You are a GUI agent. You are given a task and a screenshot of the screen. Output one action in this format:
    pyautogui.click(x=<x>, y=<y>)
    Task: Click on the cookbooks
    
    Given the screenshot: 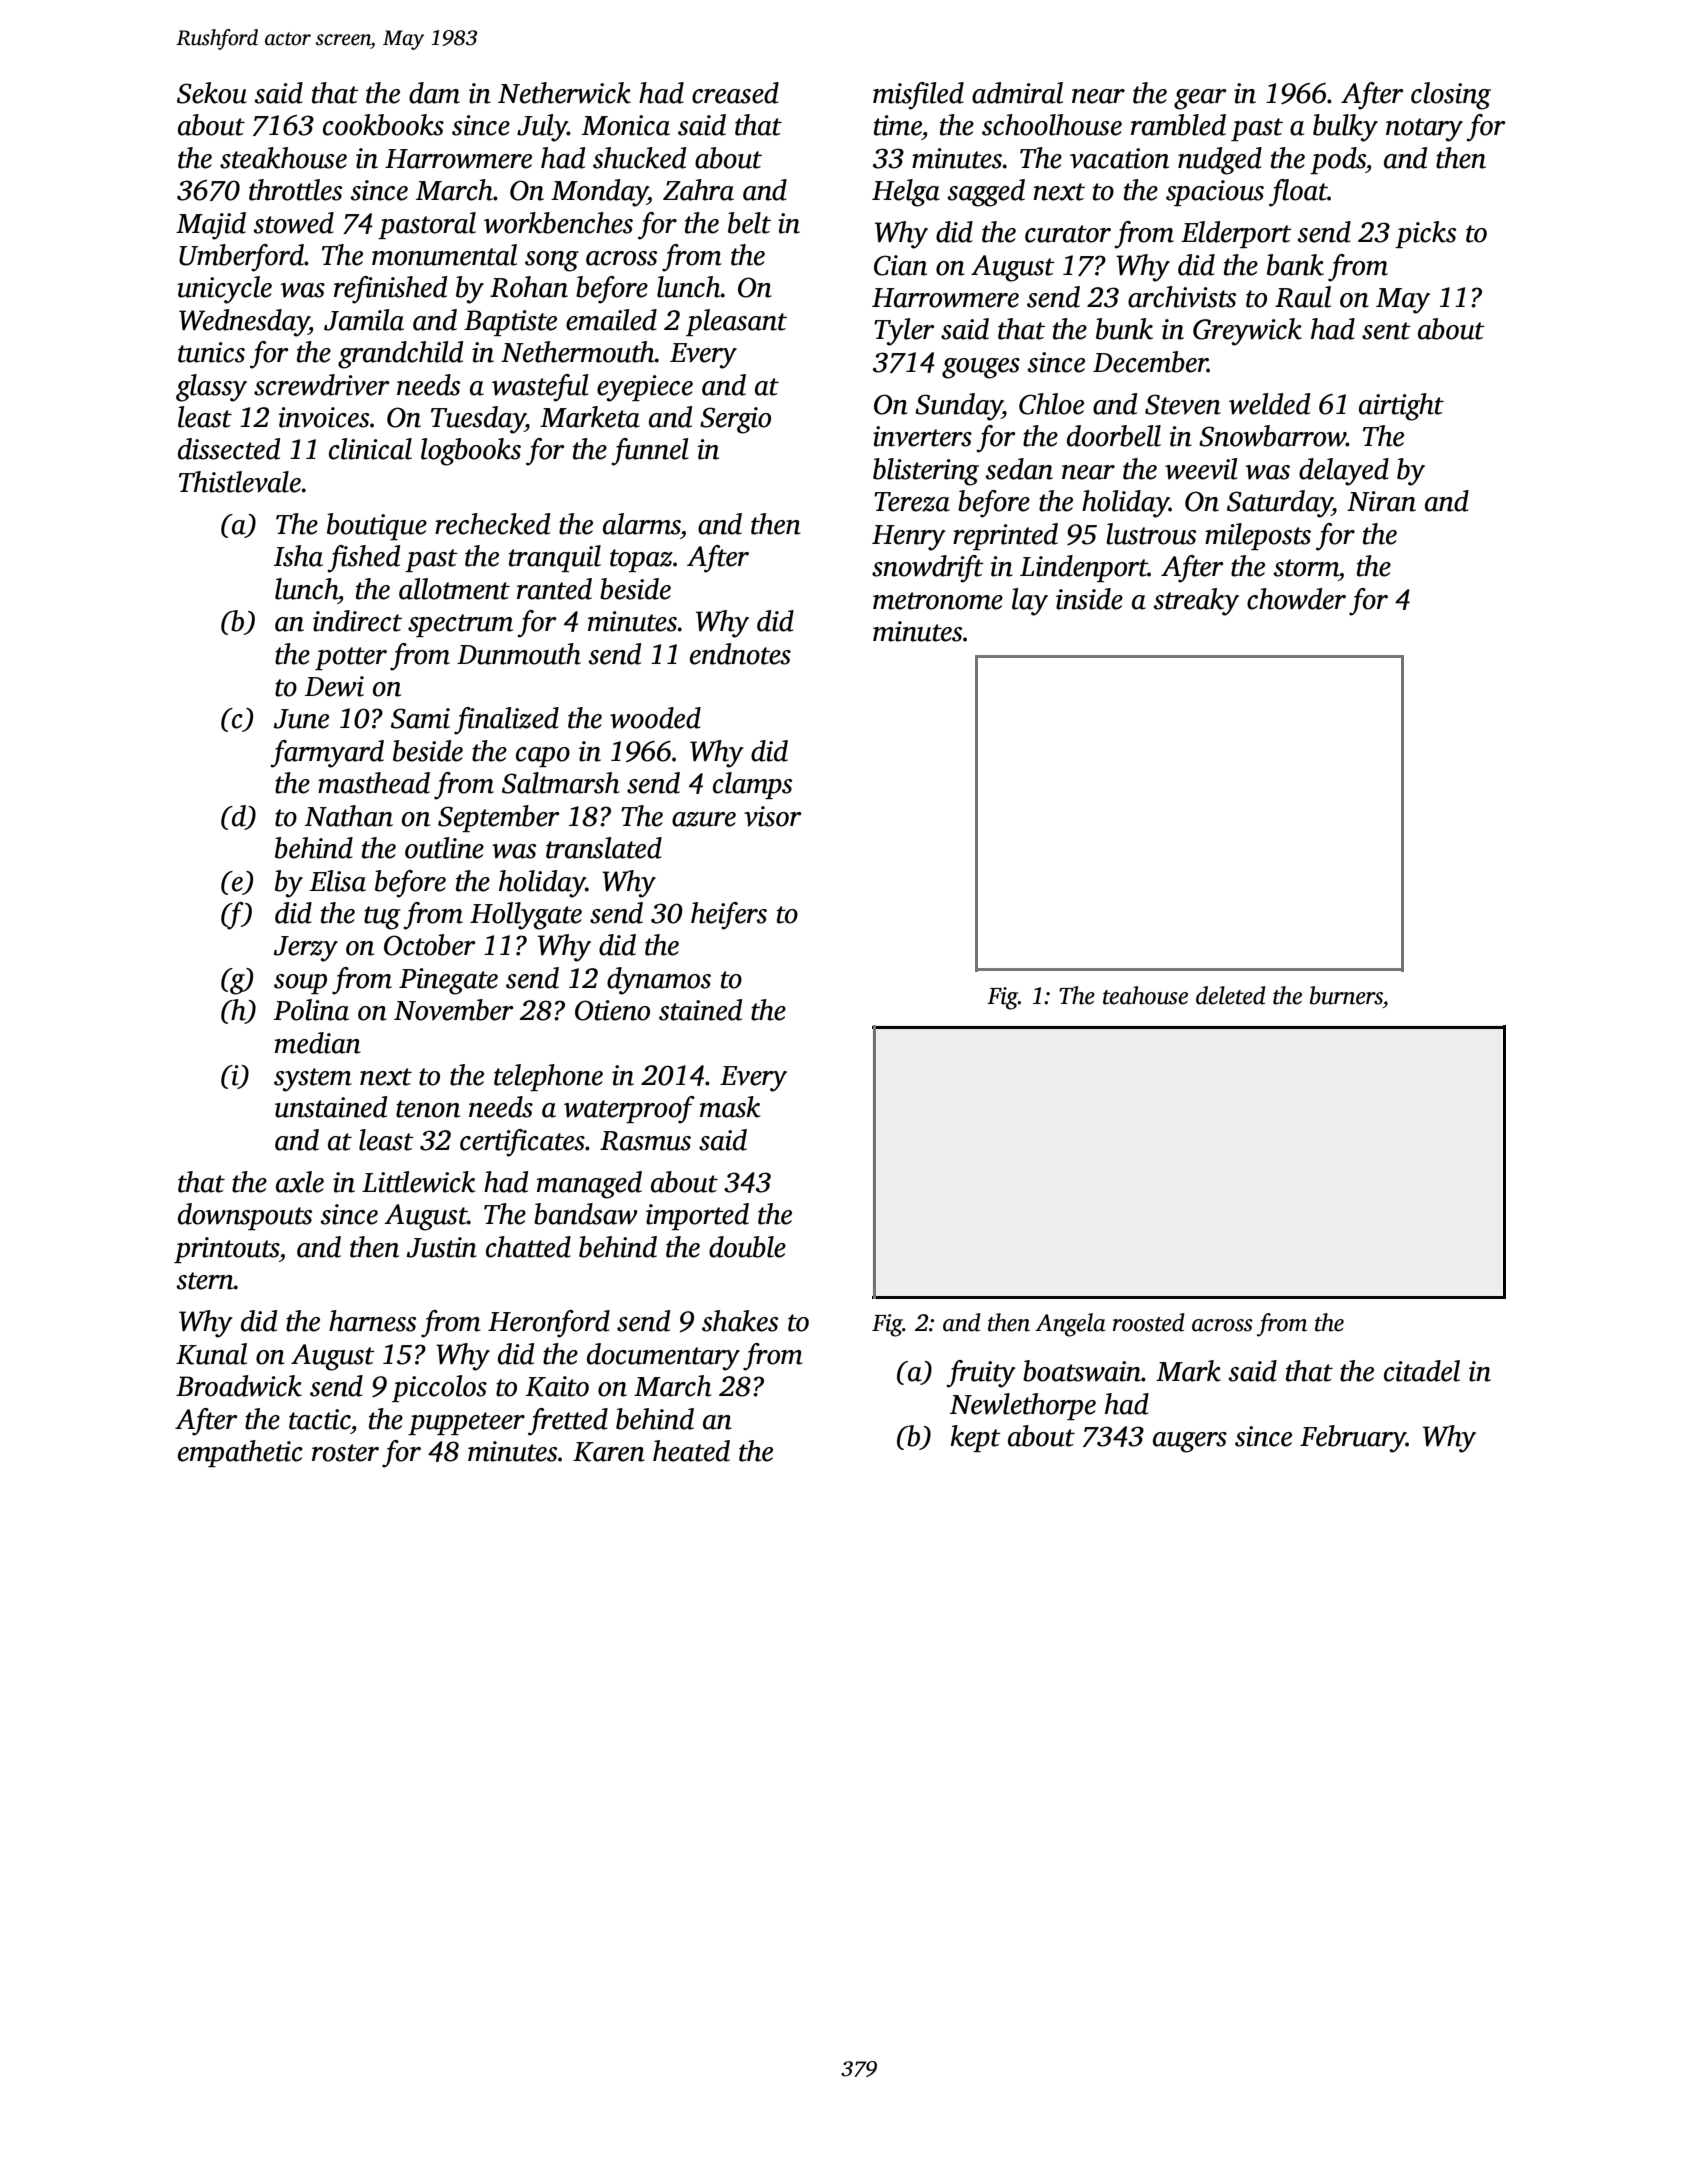 What is the action you would take?
    pyautogui.click(x=383, y=125)
